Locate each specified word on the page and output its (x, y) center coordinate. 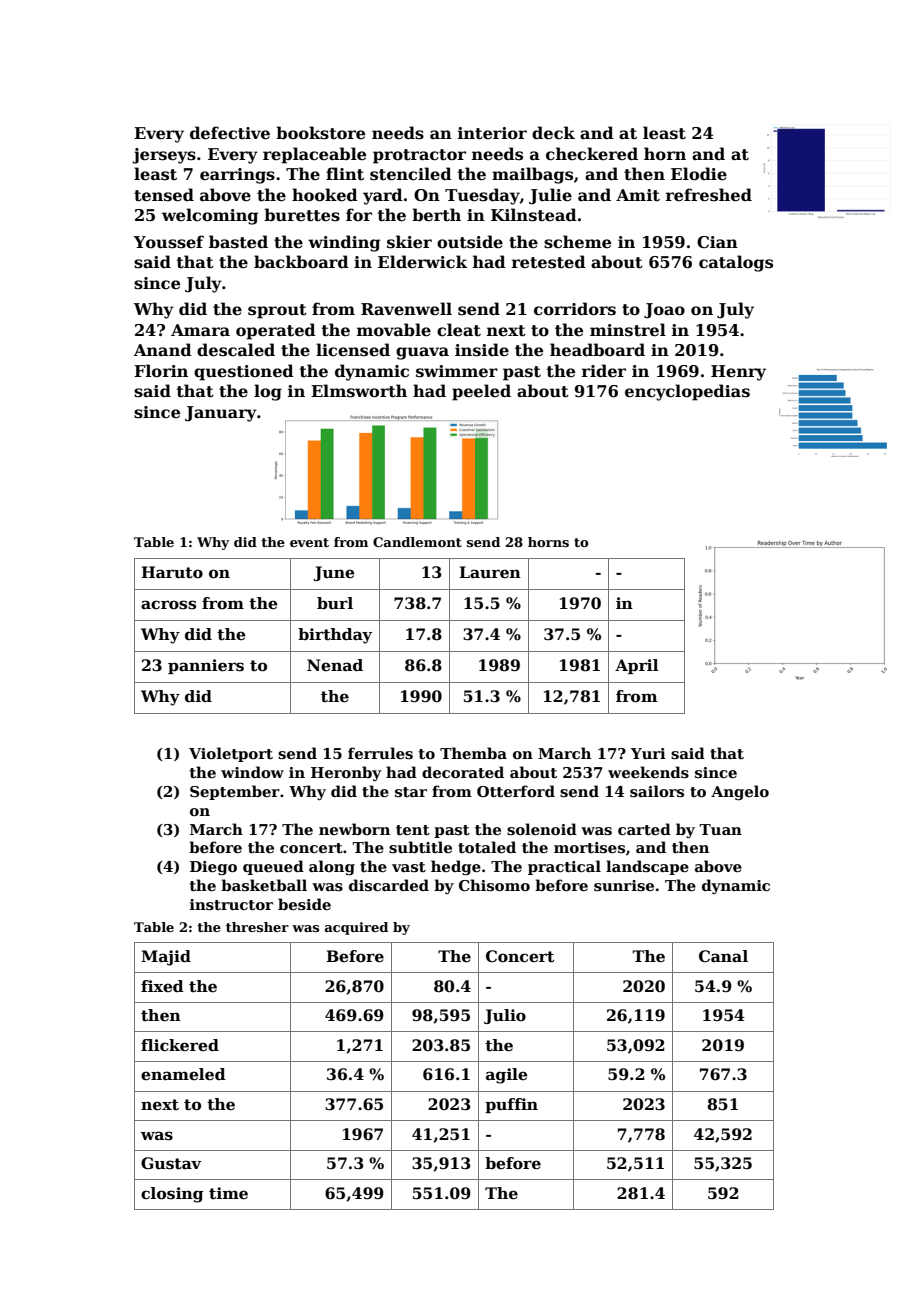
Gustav (171, 1163)
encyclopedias (687, 392)
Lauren (490, 572)
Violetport (231, 754)
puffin (511, 1105)
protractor (419, 156)
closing (172, 1195)
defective (230, 133)
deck (553, 133)
